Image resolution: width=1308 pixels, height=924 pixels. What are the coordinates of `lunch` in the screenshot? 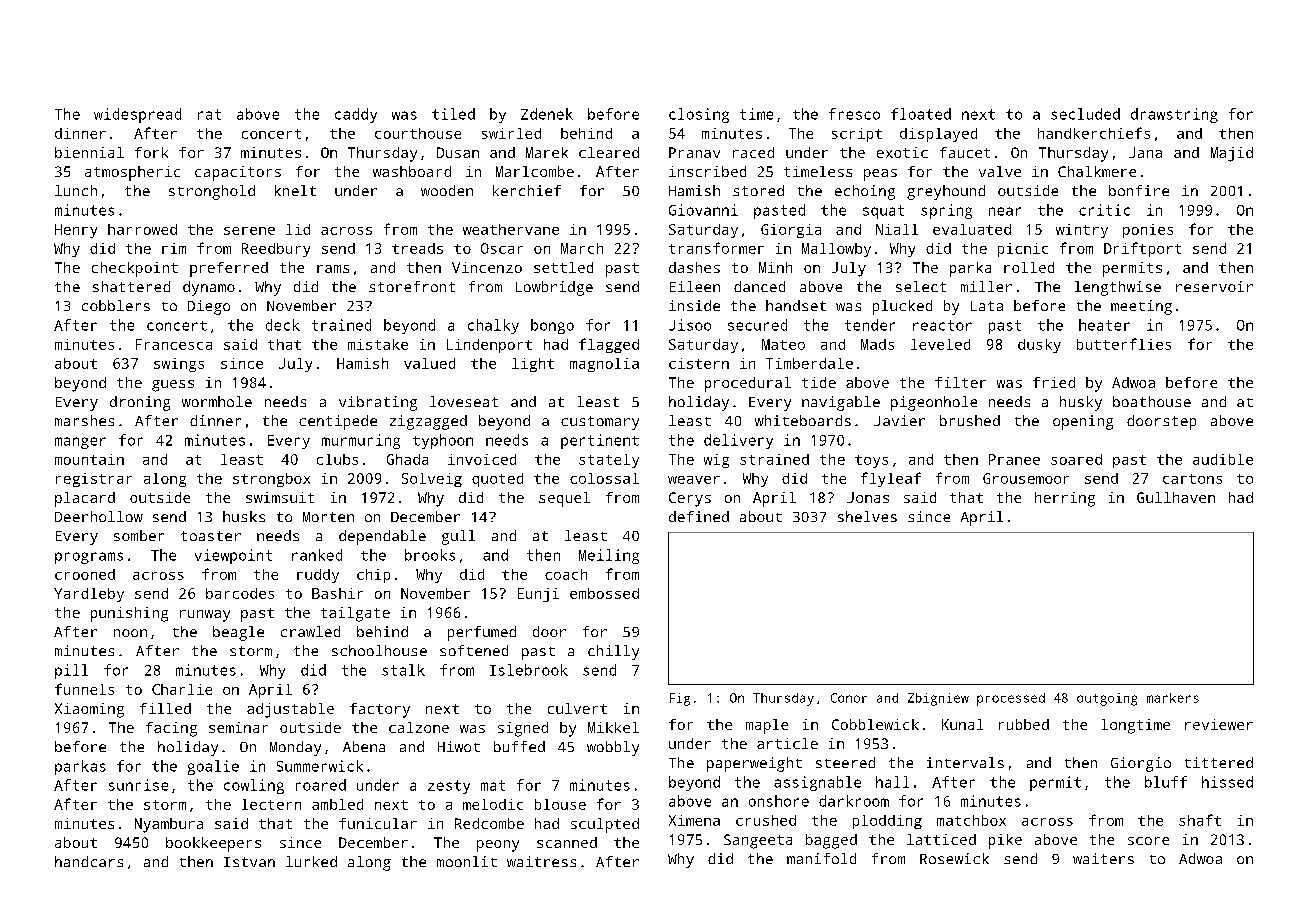 It's located at (76, 190).
